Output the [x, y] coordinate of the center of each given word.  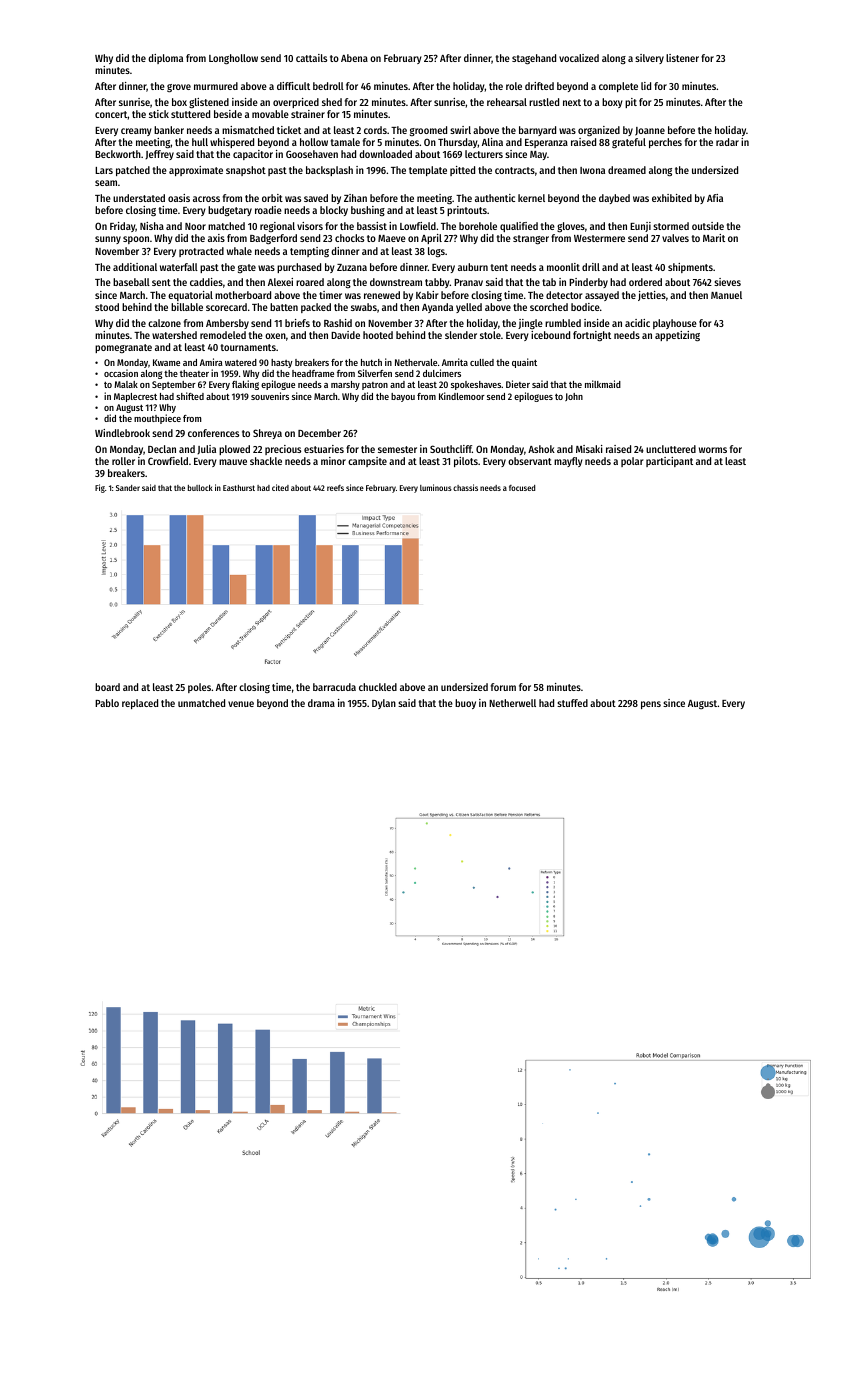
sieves [727, 282]
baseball [131, 282]
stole [490, 335]
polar [632, 462]
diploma [165, 59]
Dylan [384, 704]
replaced [140, 704]
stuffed [572, 703]
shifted [190, 396]
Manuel [726, 295]
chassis [465, 487]
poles [199, 688]
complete [618, 87]
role [514, 86]
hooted [378, 335]
